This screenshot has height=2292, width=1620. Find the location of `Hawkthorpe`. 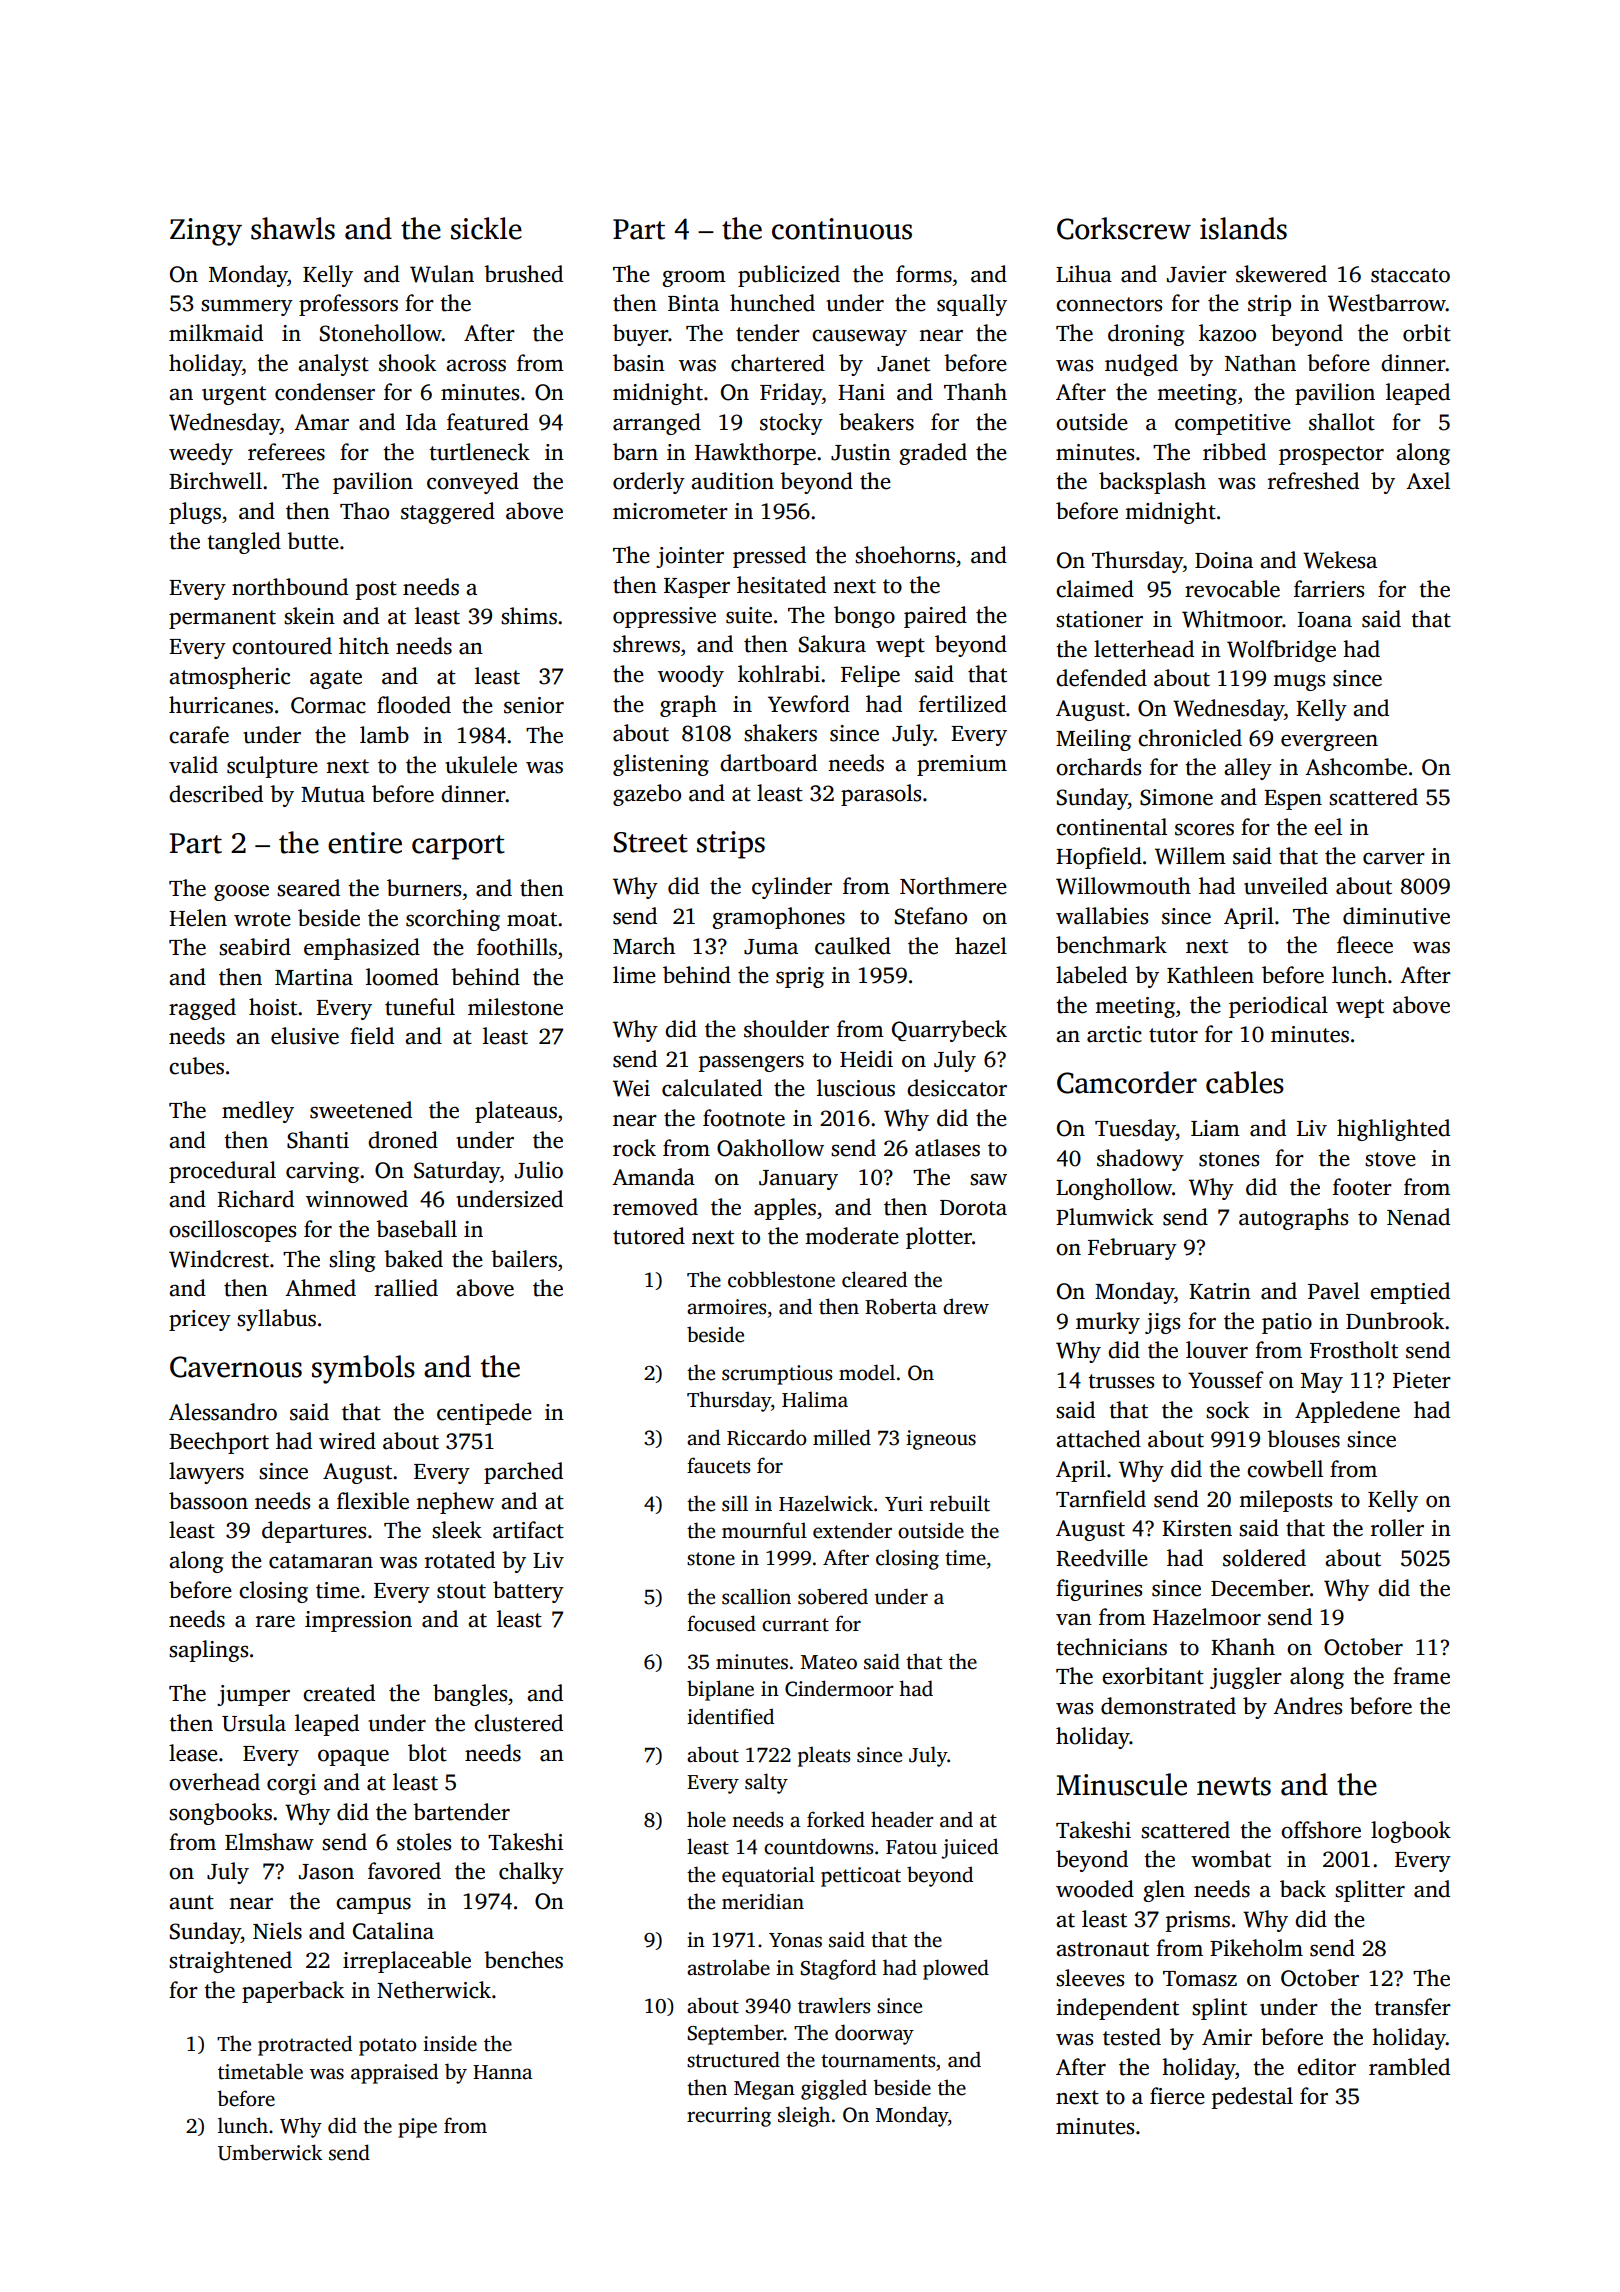

Hawkthorpe is located at coordinates (755, 454).
